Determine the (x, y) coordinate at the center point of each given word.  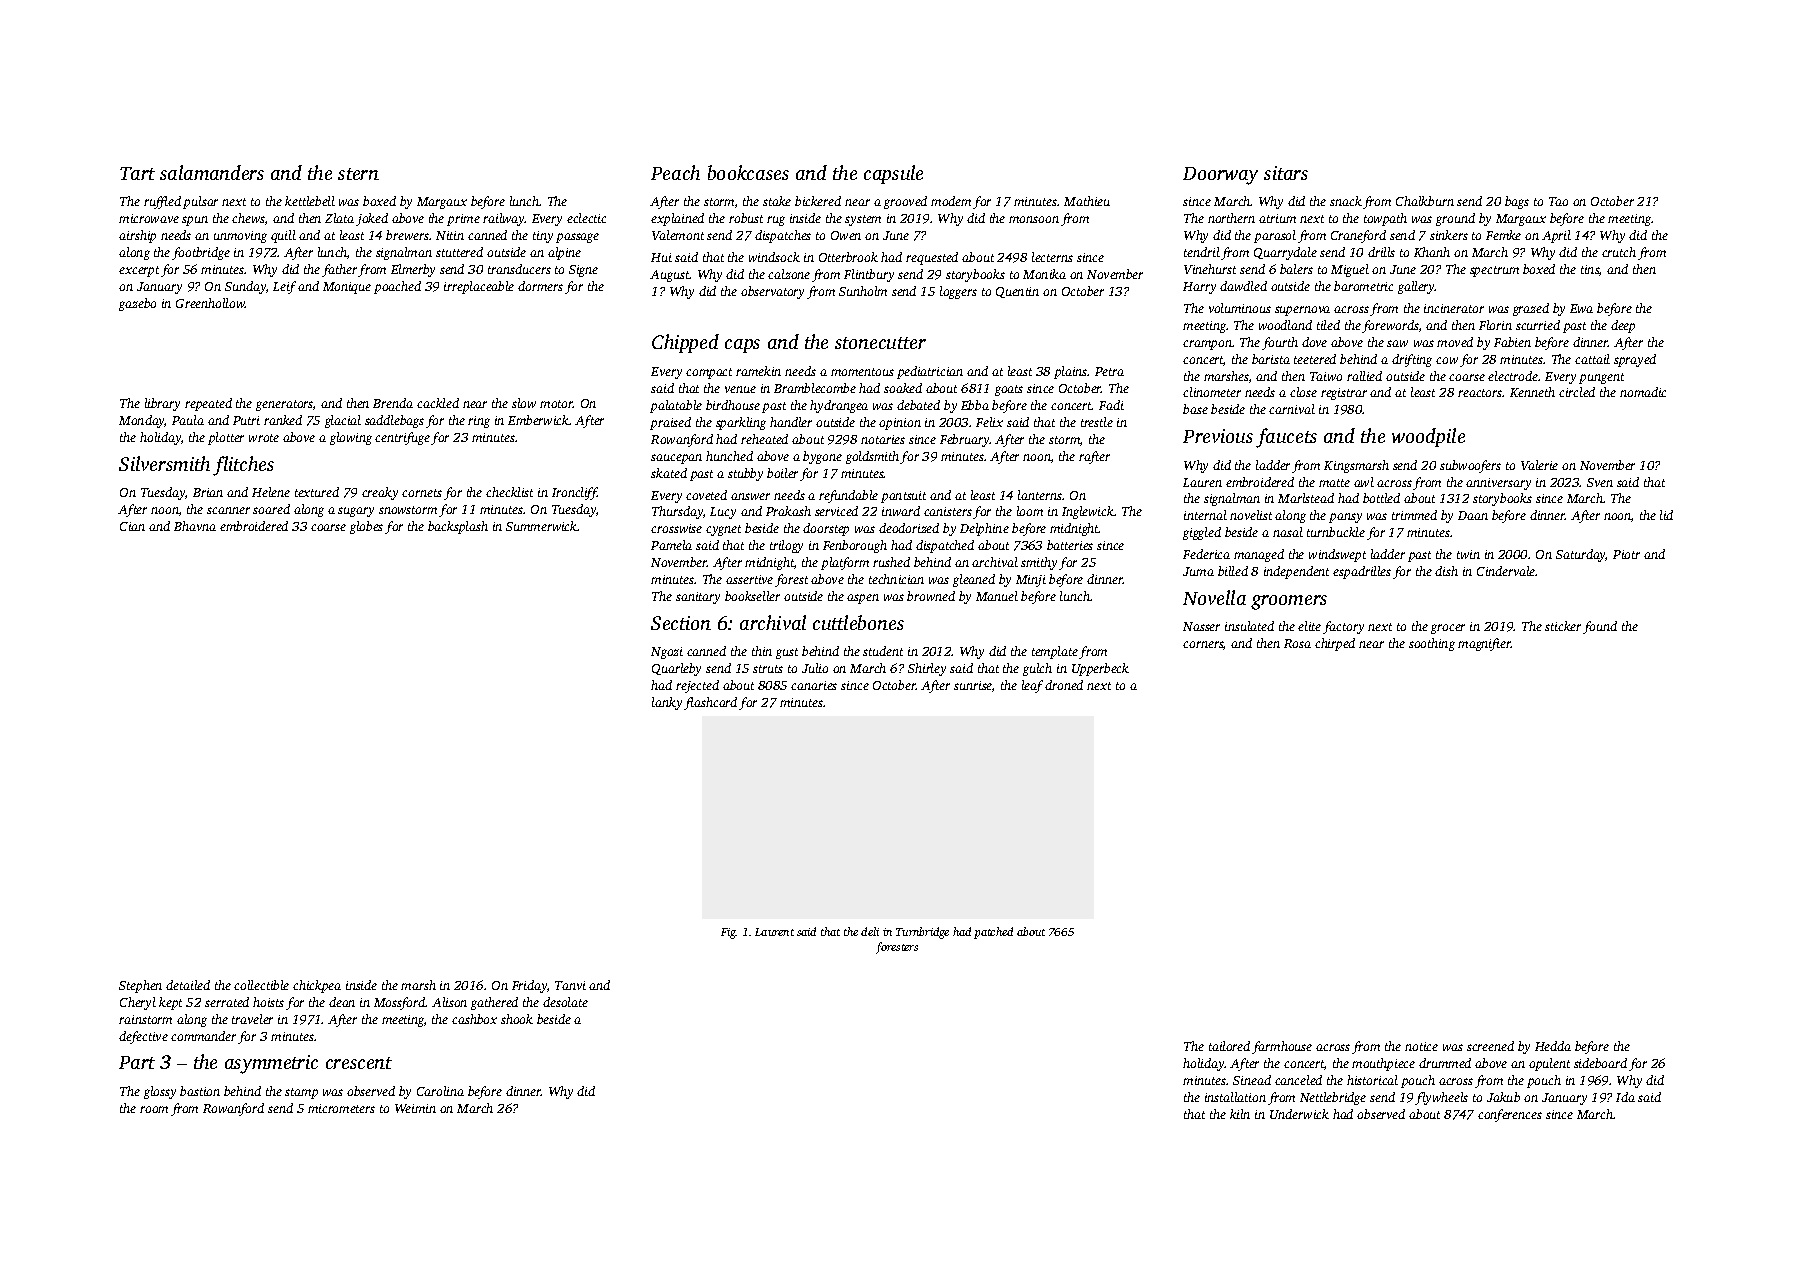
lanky (667, 703)
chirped (1335, 644)
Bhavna (195, 526)
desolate (565, 1002)
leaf (1032, 686)
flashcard (710, 703)
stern (358, 174)
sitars (1286, 173)
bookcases (748, 172)
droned (1064, 685)
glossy (160, 1092)
